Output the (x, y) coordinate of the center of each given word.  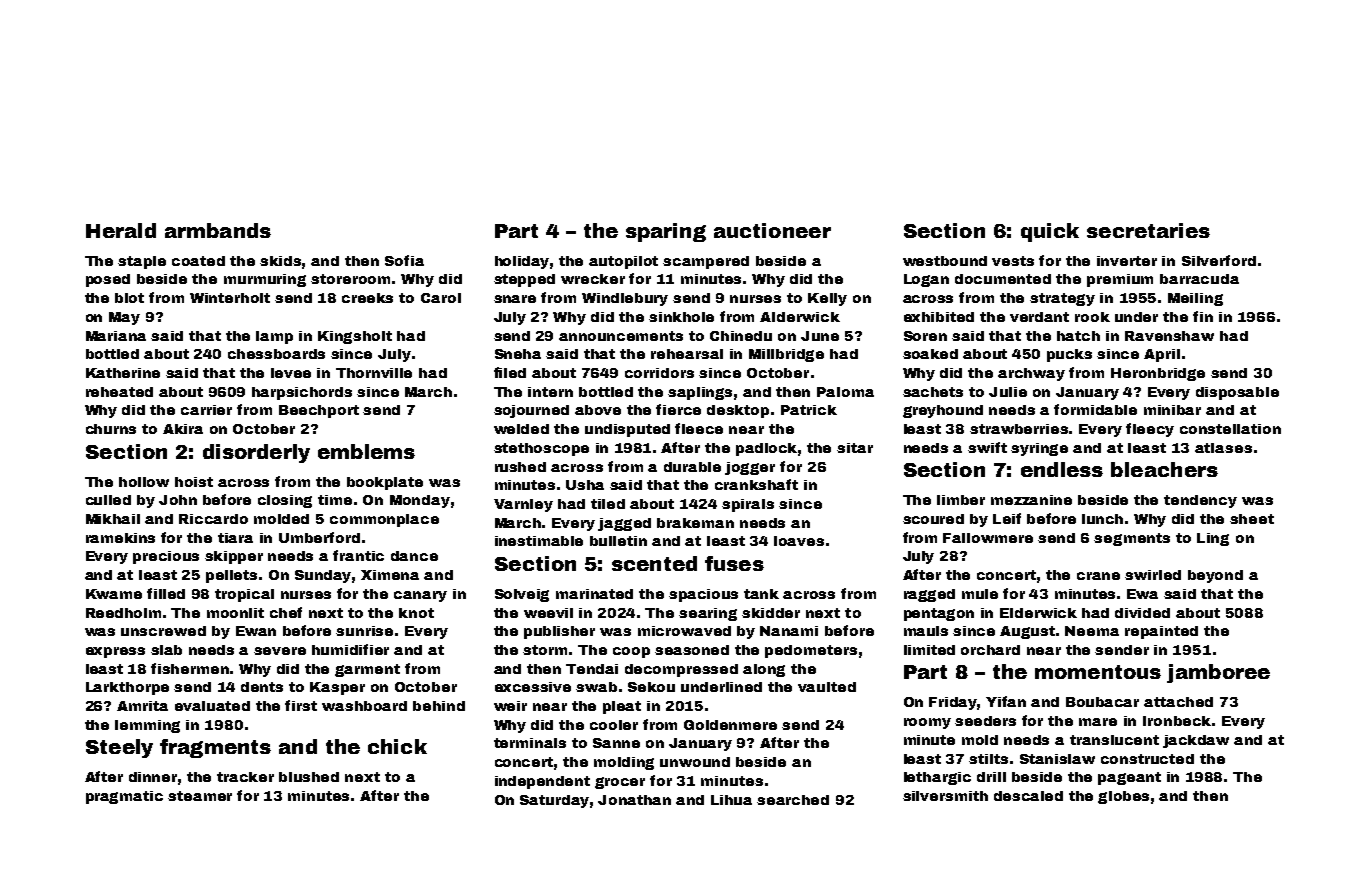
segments (1132, 539)
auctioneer (772, 230)
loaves (799, 541)
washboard (364, 706)
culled (108, 500)
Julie (1008, 392)
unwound (695, 762)
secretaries (1148, 230)
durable (692, 467)
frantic (358, 555)
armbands (218, 230)
